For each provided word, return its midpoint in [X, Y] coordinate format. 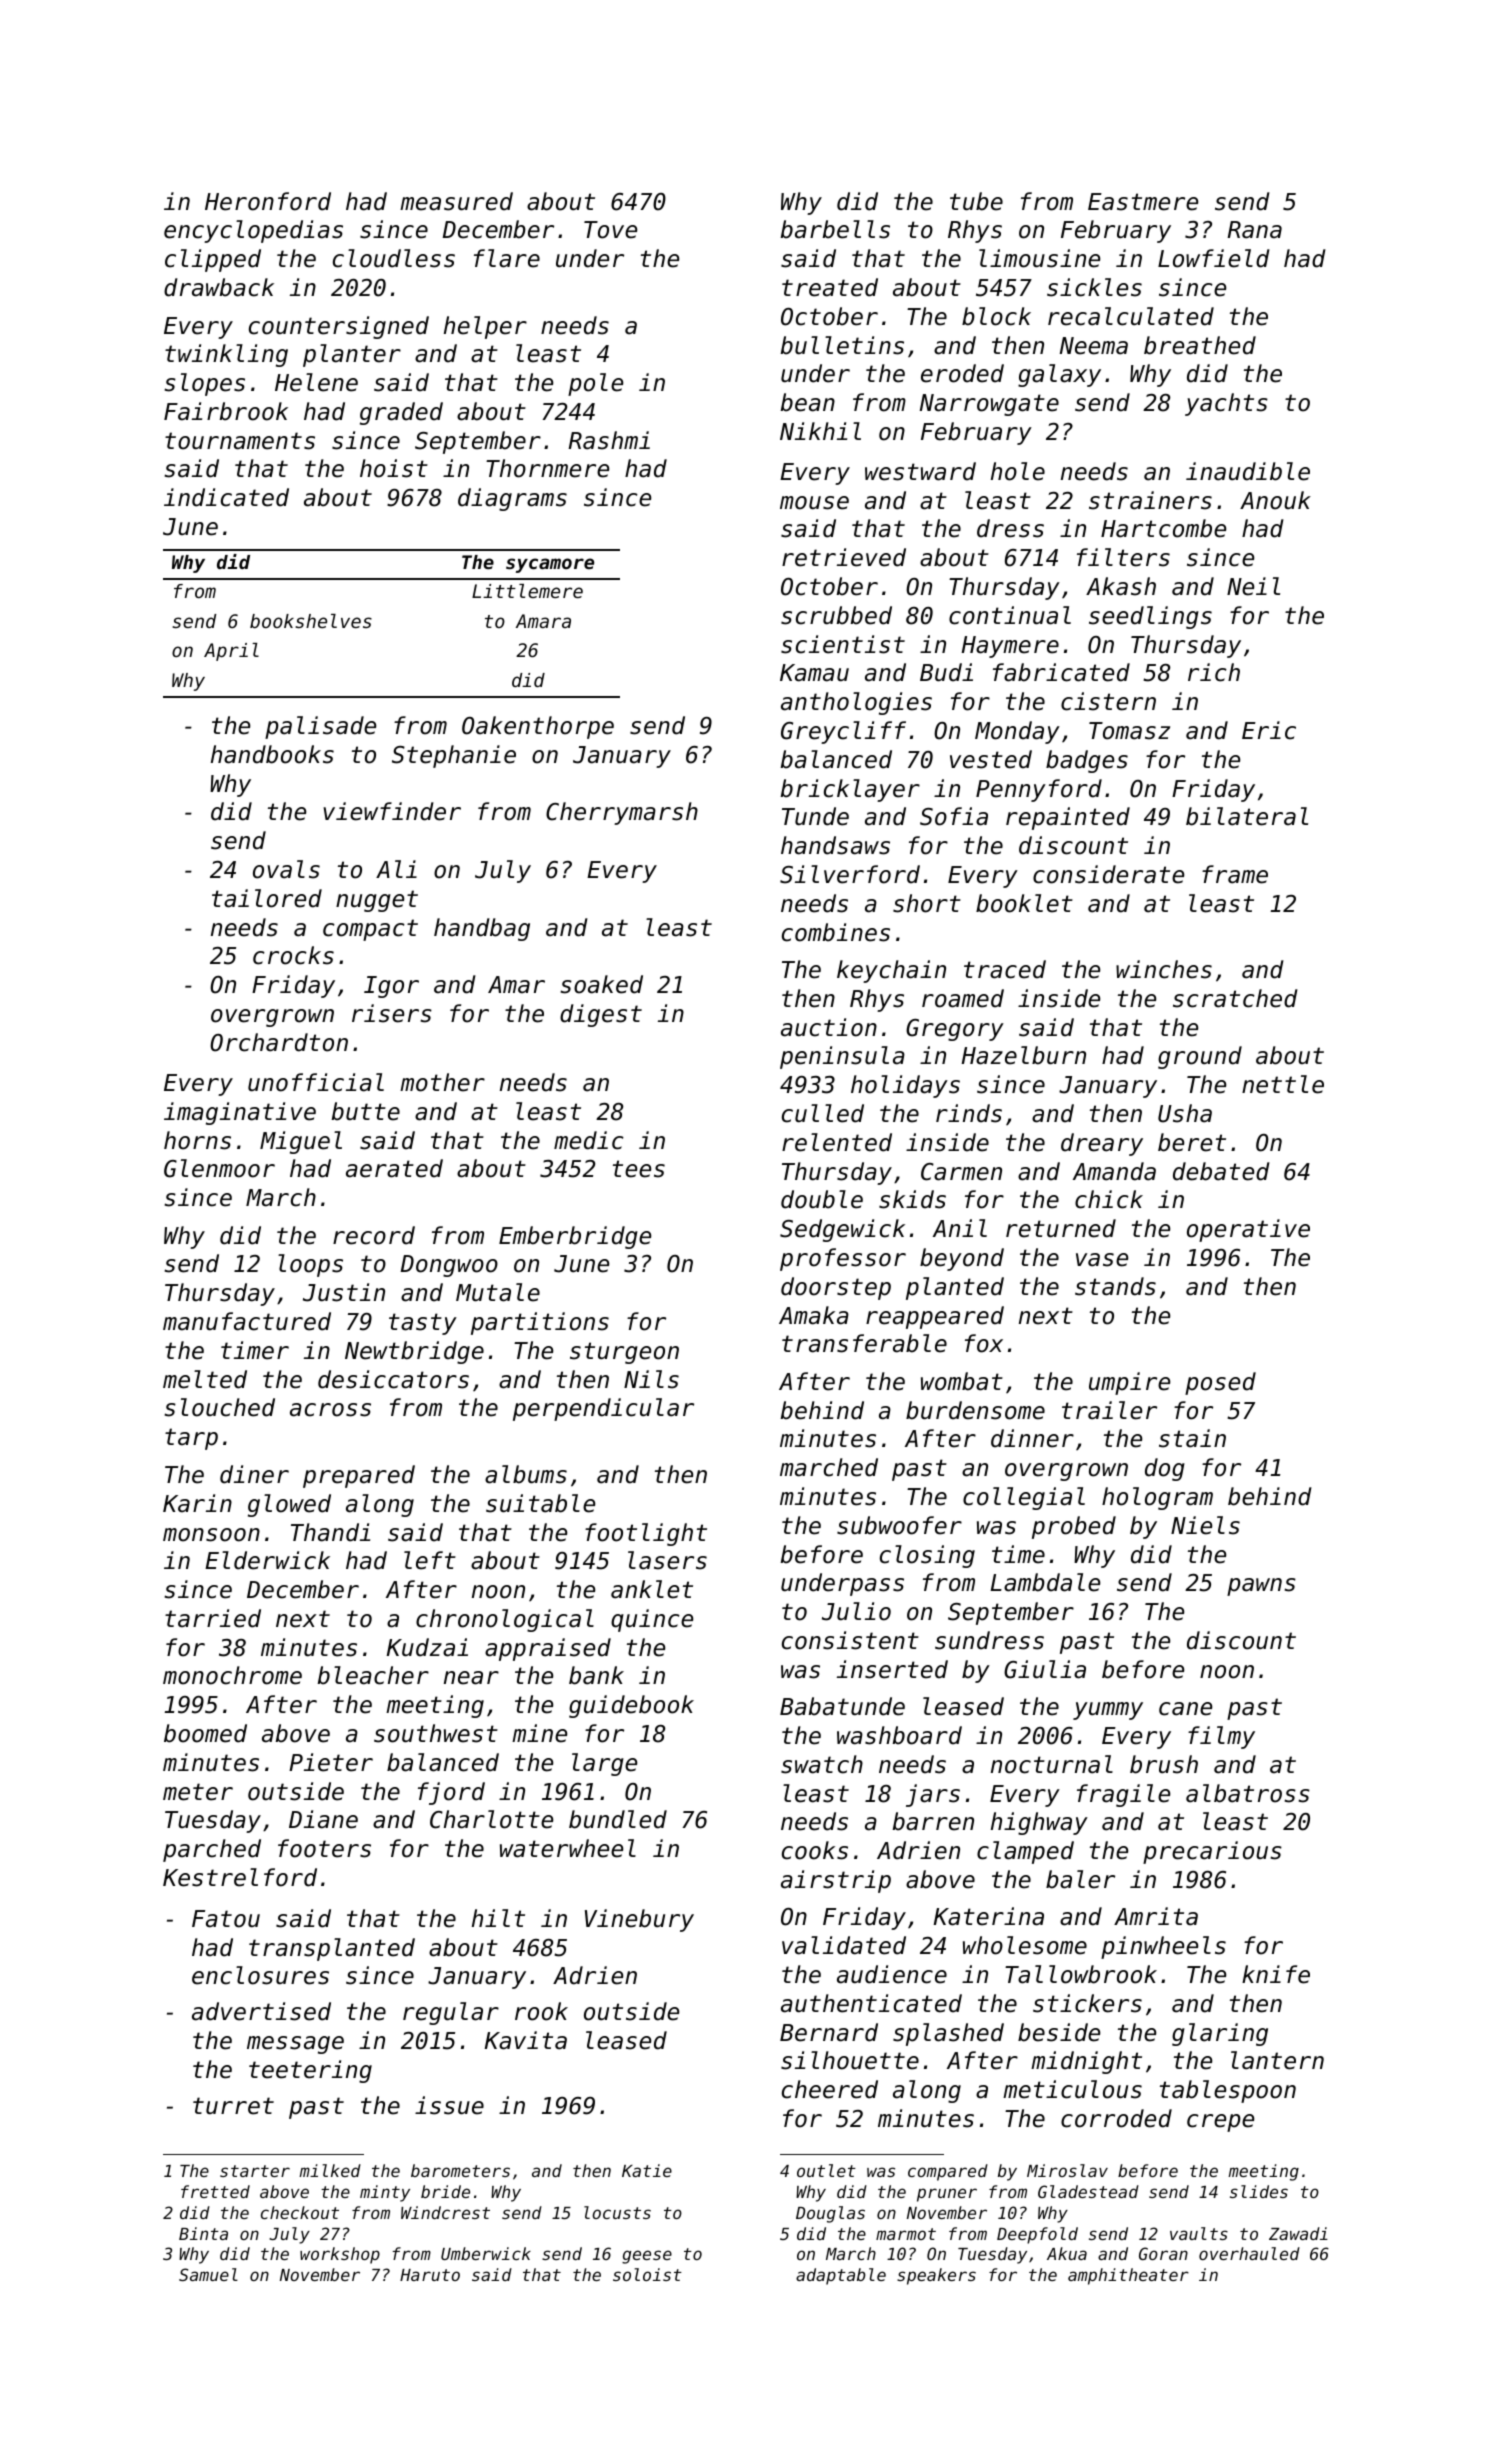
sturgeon [624, 1353]
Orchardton [279, 1042]
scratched [1235, 998]
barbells [835, 229]
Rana [1254, 230]
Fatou [226, 1919]
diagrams [512, 499]
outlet [826, 2170]
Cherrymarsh [622, 813]
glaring [1220, 2034]
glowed [289, 1505]
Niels [1205, 1525]
